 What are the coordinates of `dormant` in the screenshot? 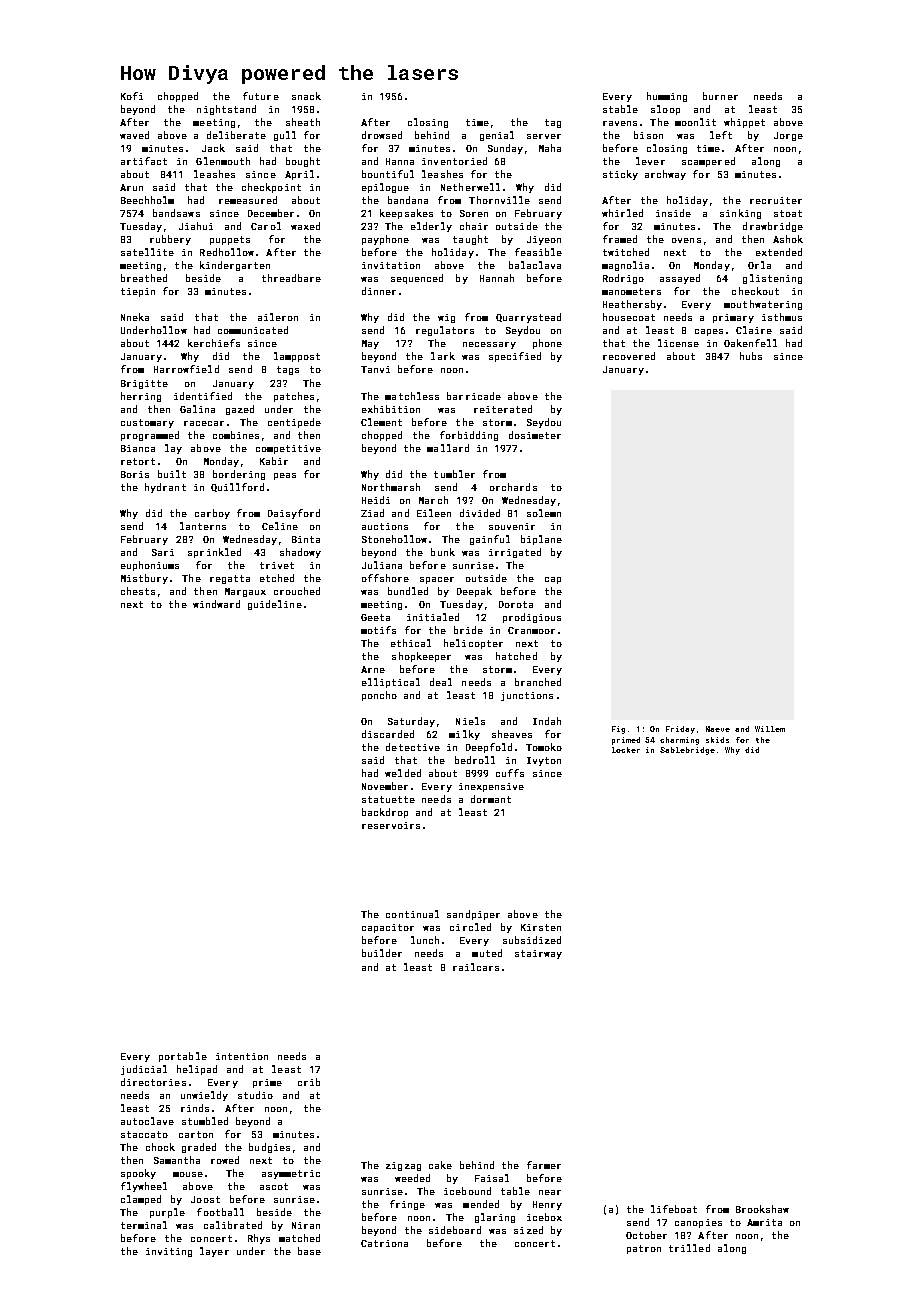 It's located at (491, 799).
